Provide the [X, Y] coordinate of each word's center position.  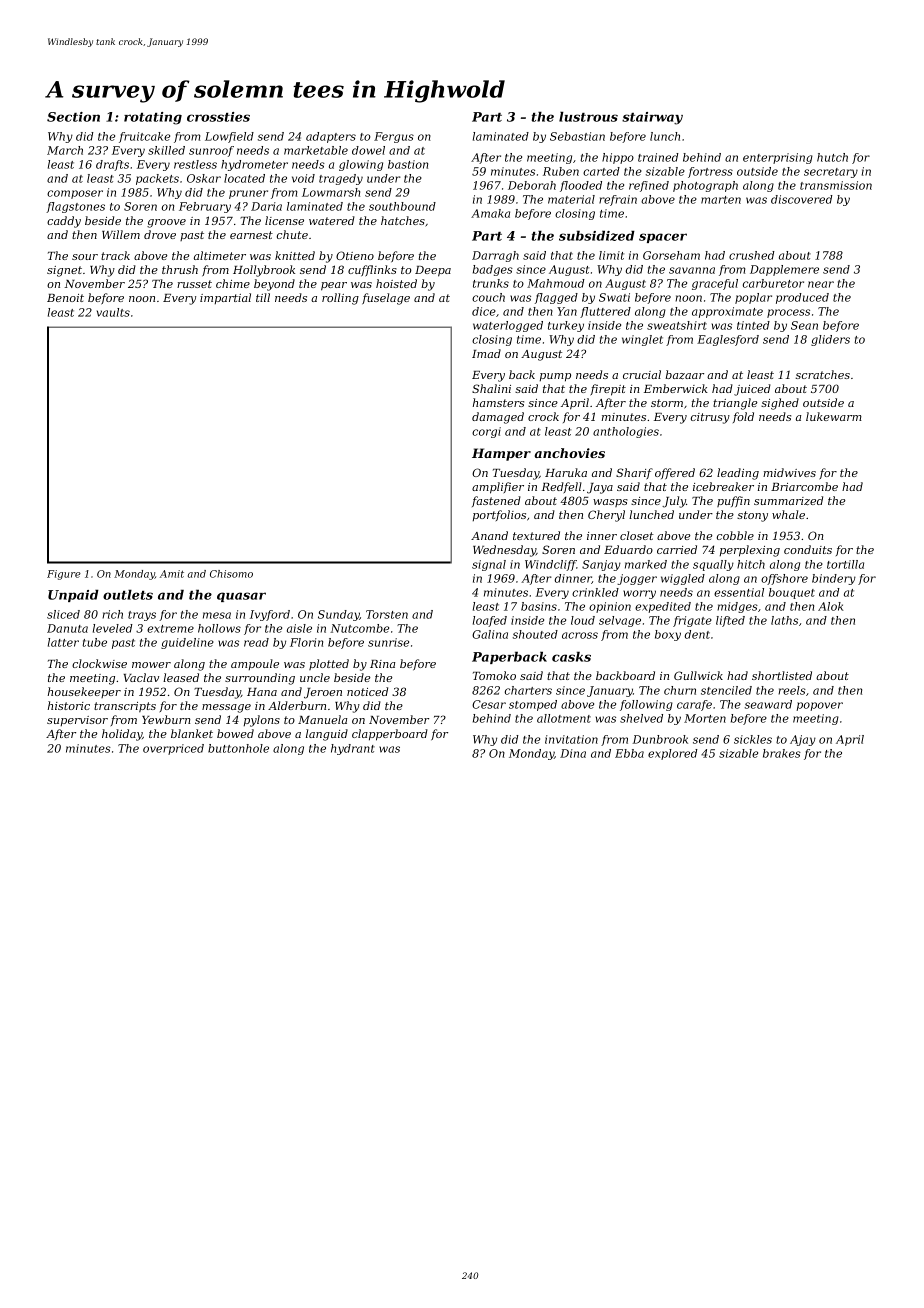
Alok [830, 606]
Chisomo [231, 574]
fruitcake [144, 137]
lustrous [588, 116]
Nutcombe [359, 628]
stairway [652, 118]
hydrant [353, 749]
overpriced [173, 749]
